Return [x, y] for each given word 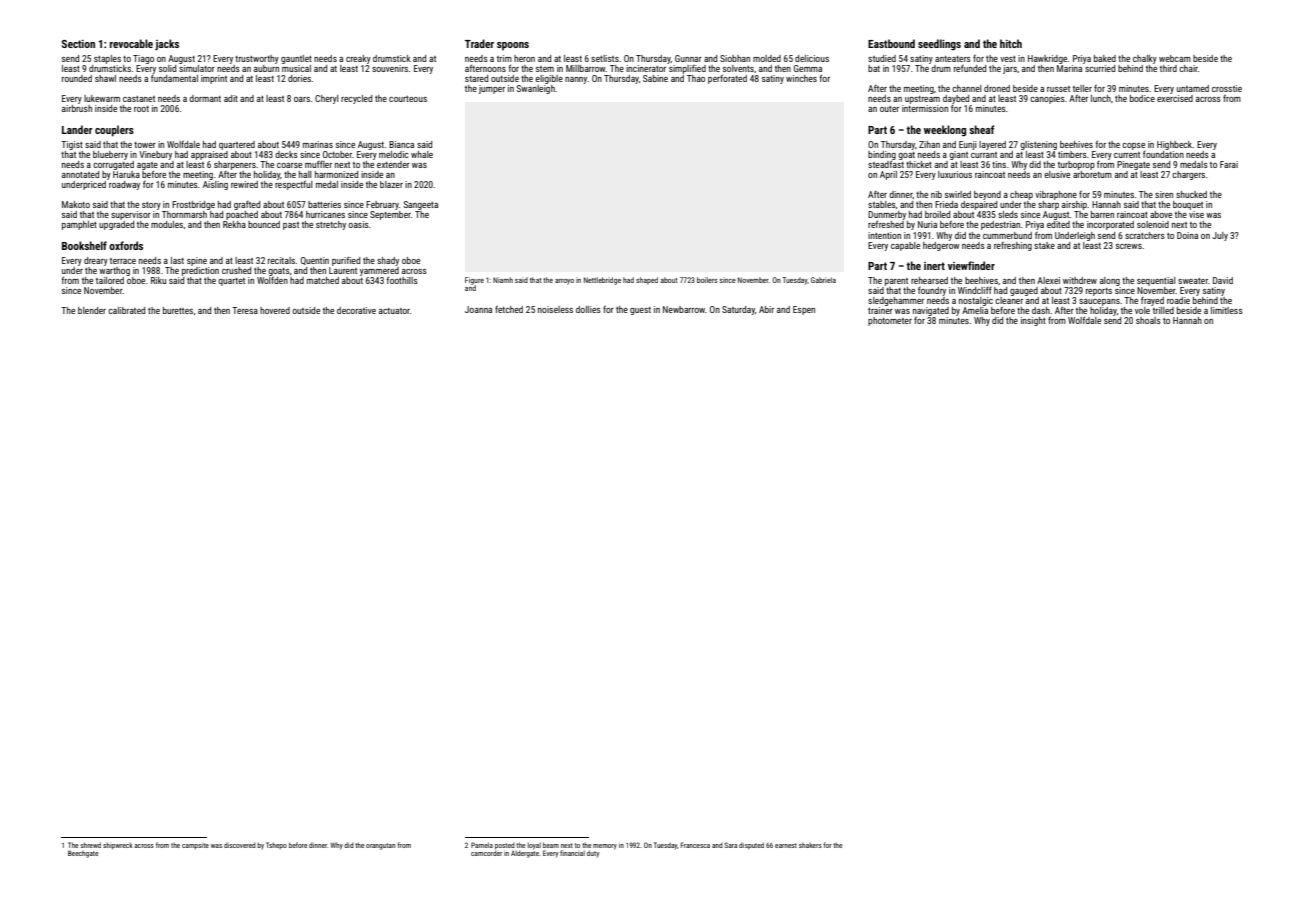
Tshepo [276, 845]
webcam [1175, 58]
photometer [890, 321]
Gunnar [688, 58]
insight [1033, 321]
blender [92, 310]
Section [78, 44]
